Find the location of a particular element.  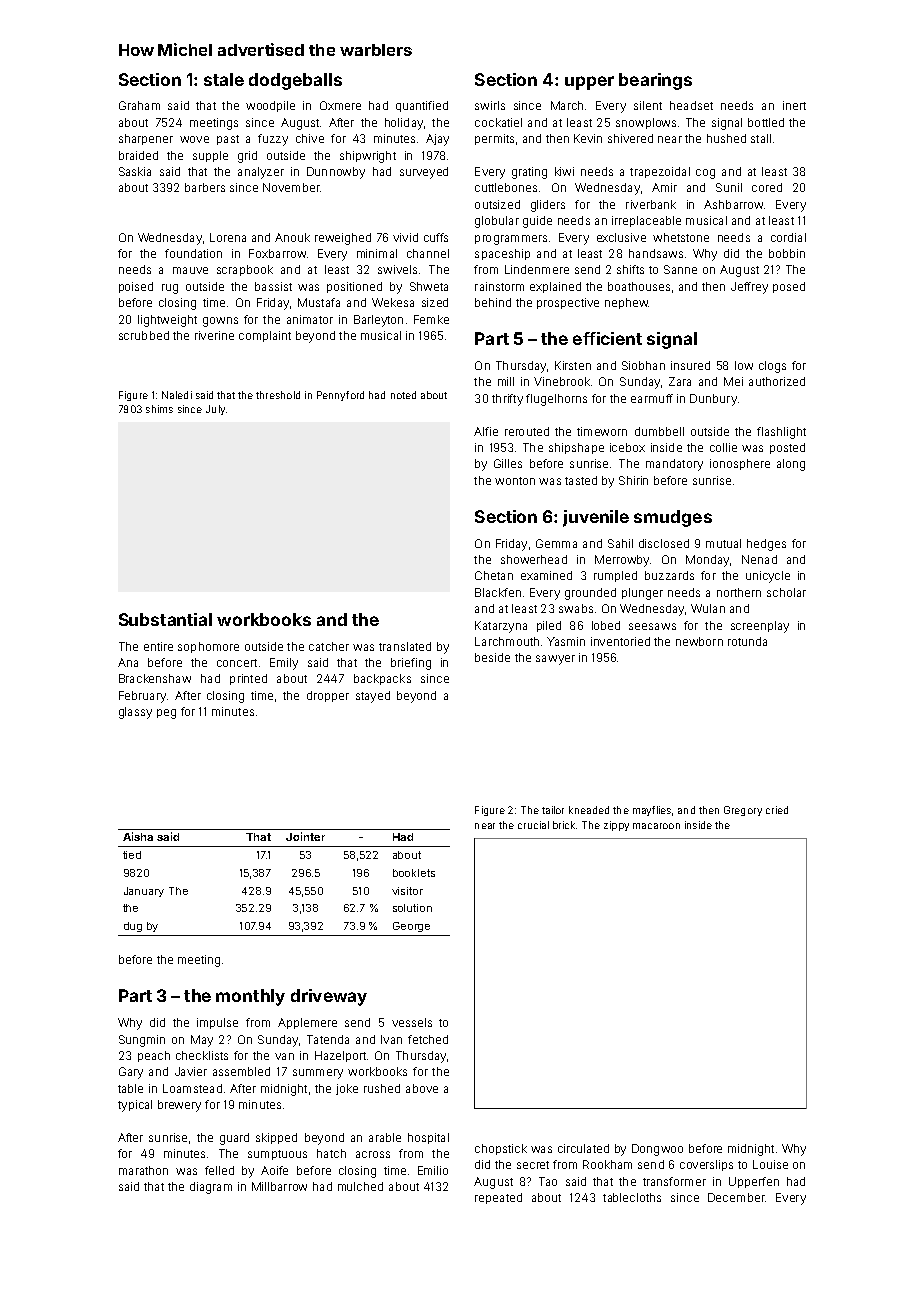

diagram is located at coordinates (211, 1188).
